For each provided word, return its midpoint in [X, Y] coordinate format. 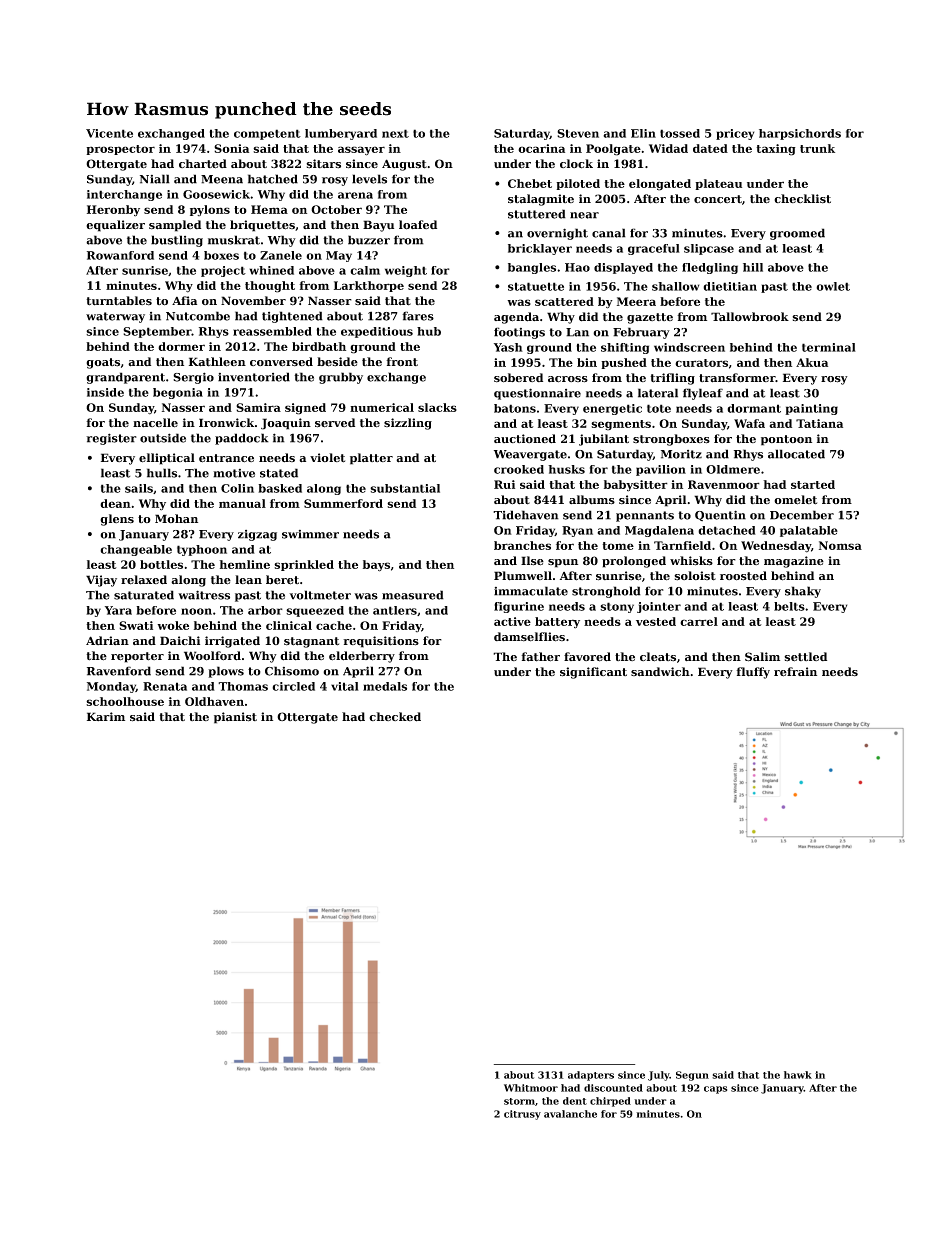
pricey [735, 134]
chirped [610, 1102]
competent [267, 134]
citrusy [522, 1115]
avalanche [570, 1114]
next [395, 133]
